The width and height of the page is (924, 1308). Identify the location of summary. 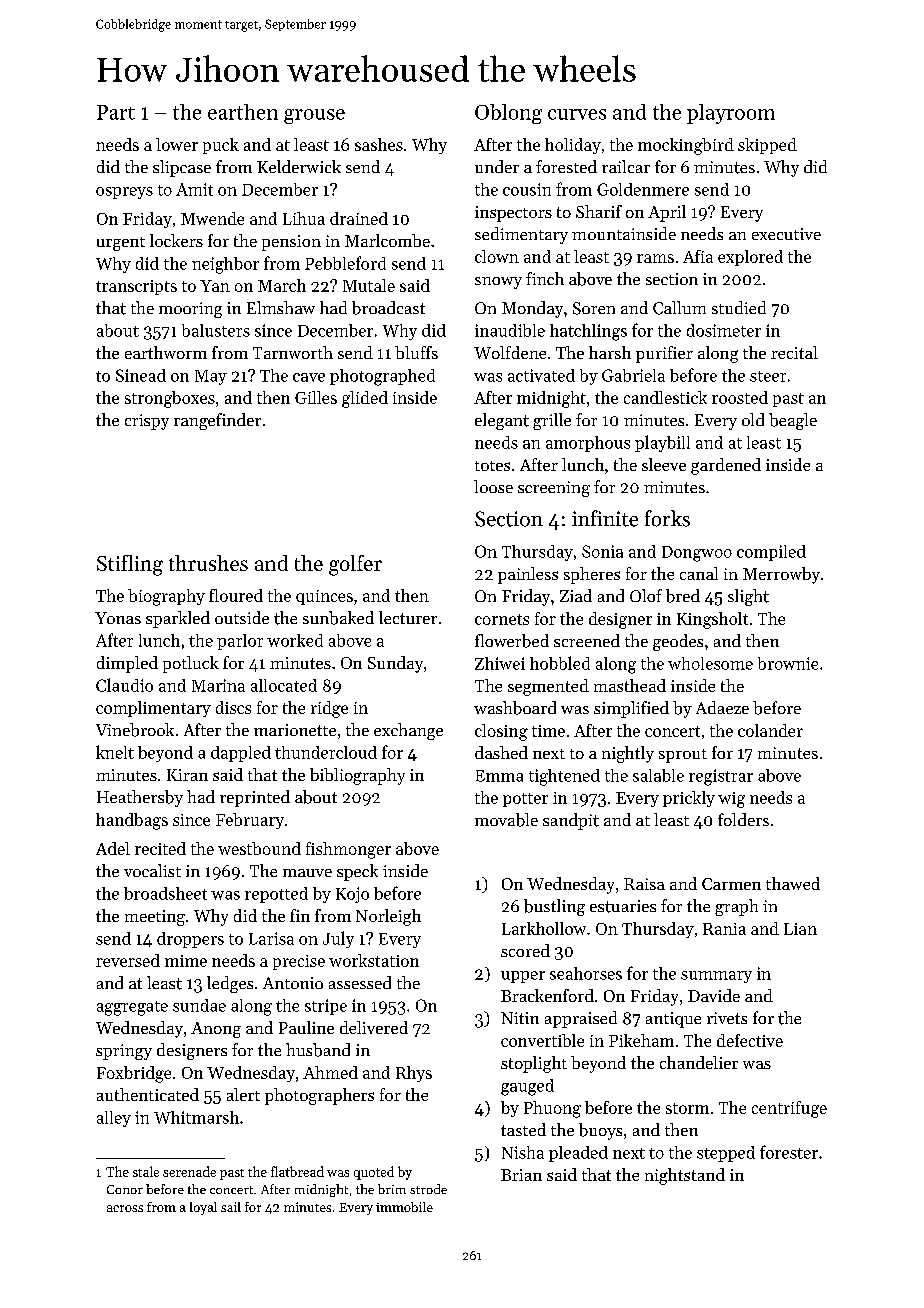
(716, 977).
